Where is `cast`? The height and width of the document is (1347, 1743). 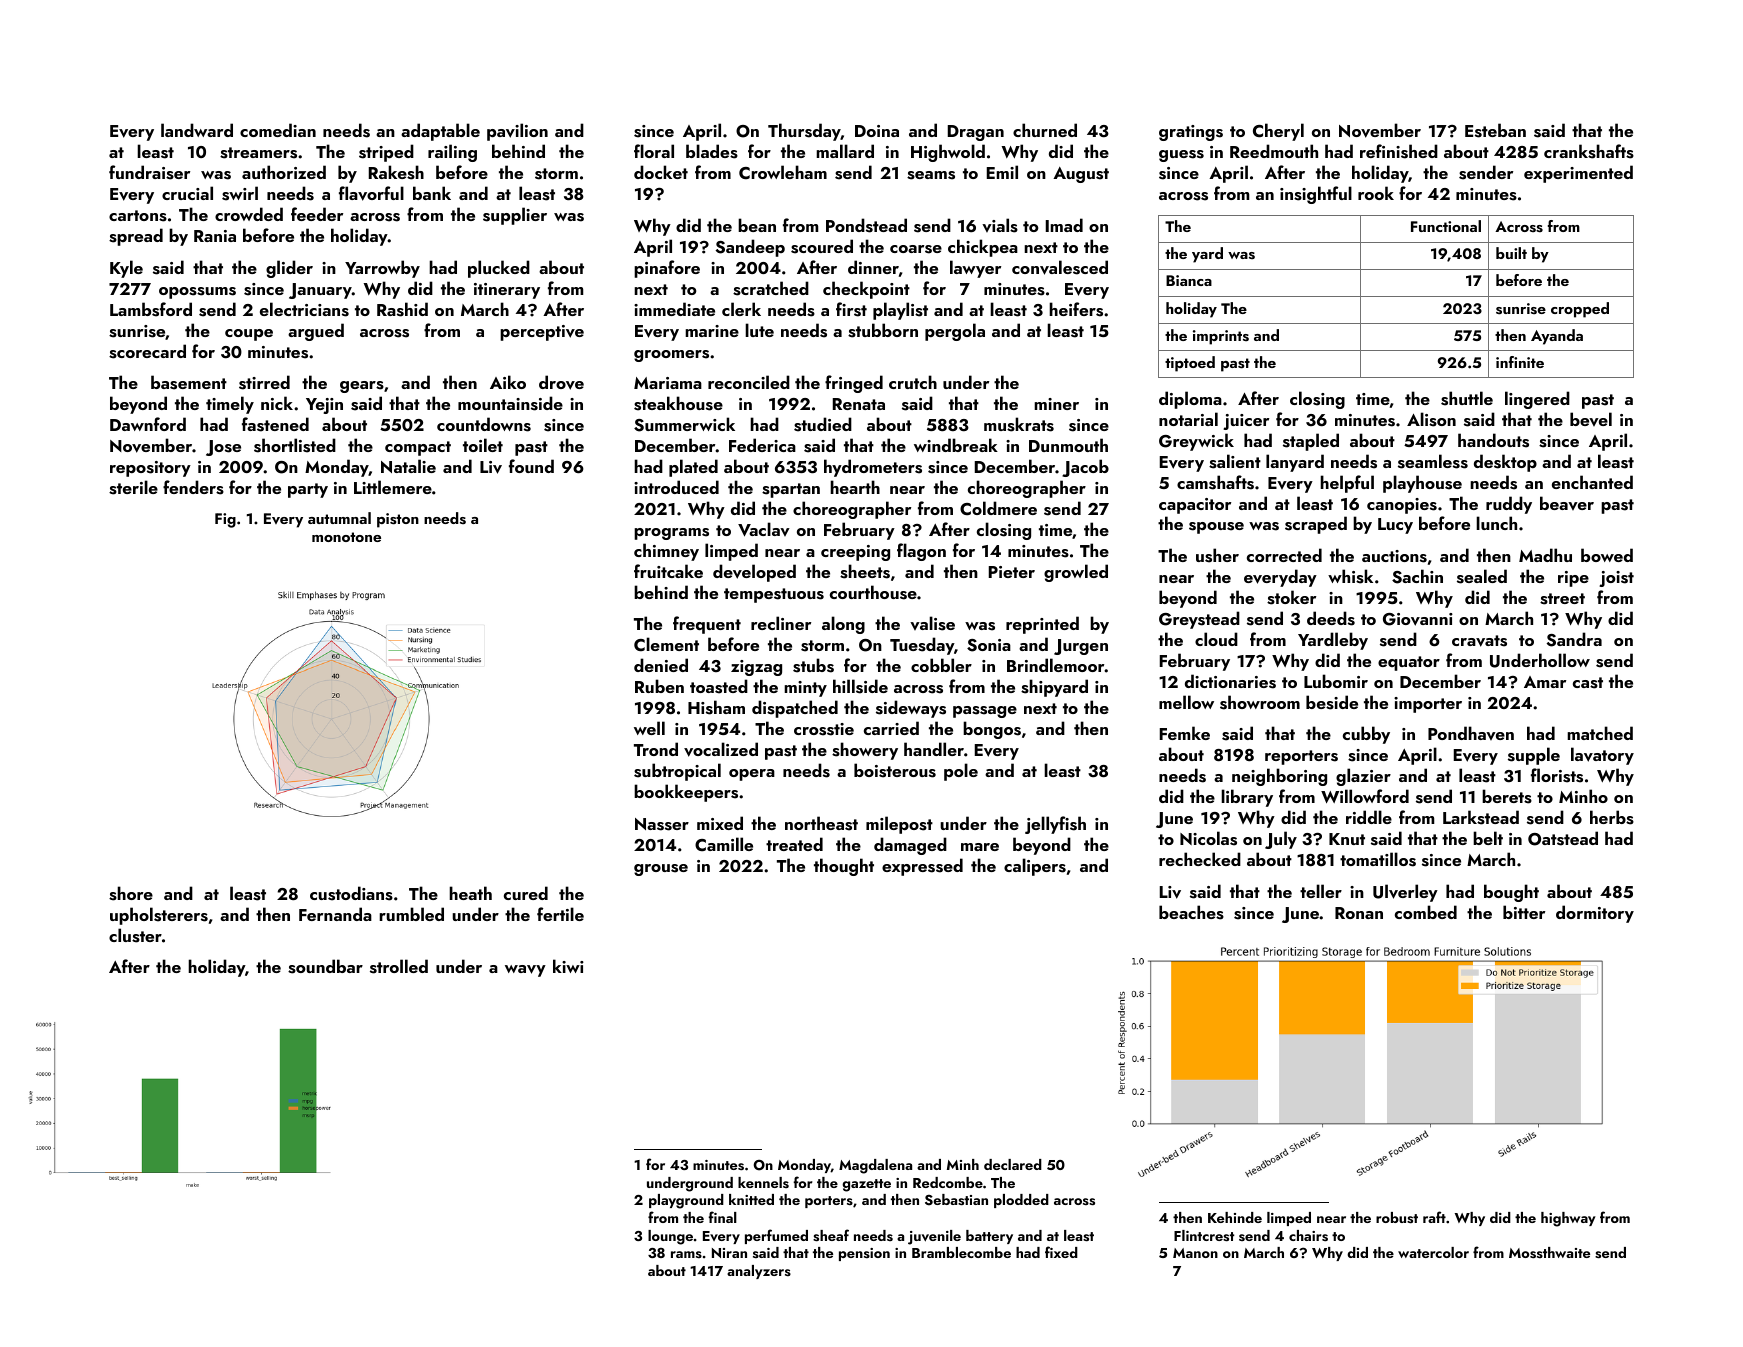
cast is located at coordinates (1588, 683).
